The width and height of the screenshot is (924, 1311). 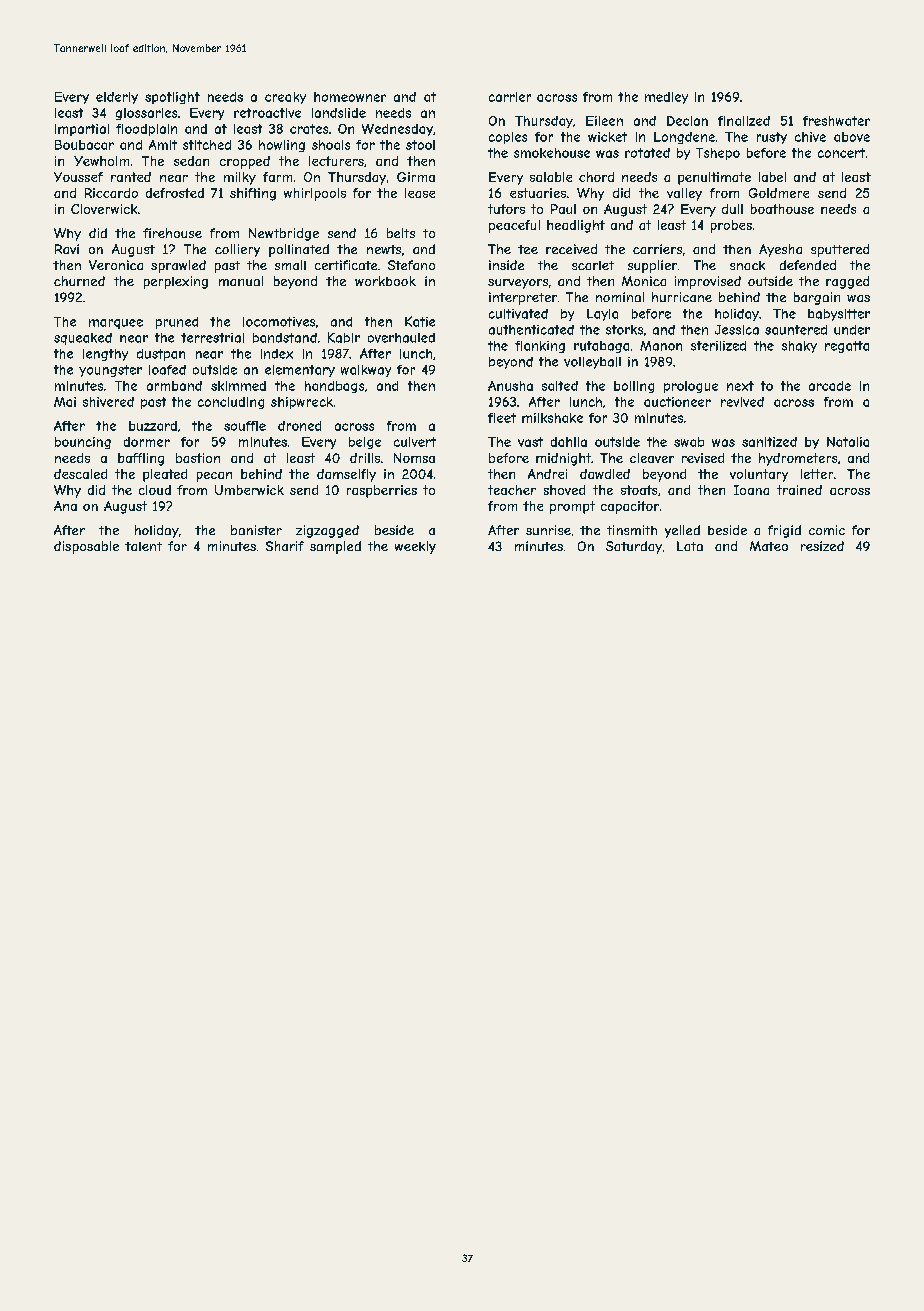 I want to click on homeowner, so click(x=350, y=97).
